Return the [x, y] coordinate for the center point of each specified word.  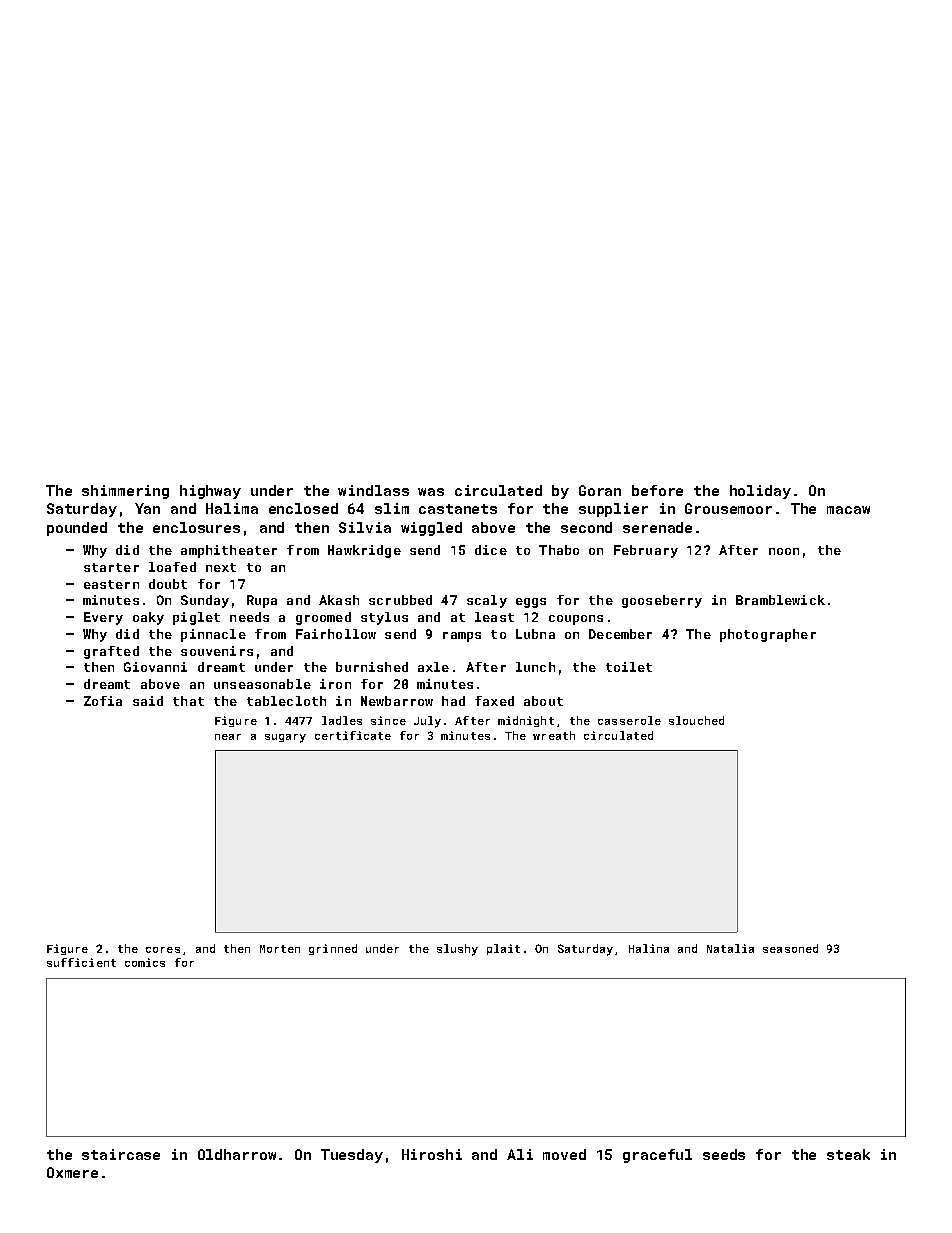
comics [145, 962]
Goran [600, 490]
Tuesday [352, 1156]
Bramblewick [780, 600]
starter [111, 567]
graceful [657, 1156]
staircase [121, 1154]
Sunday [205, 601]
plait [503, 949]
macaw [848, 510]
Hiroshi [432, 1154]
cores [163, 950]
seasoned [790, 948]
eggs [531, 603]
